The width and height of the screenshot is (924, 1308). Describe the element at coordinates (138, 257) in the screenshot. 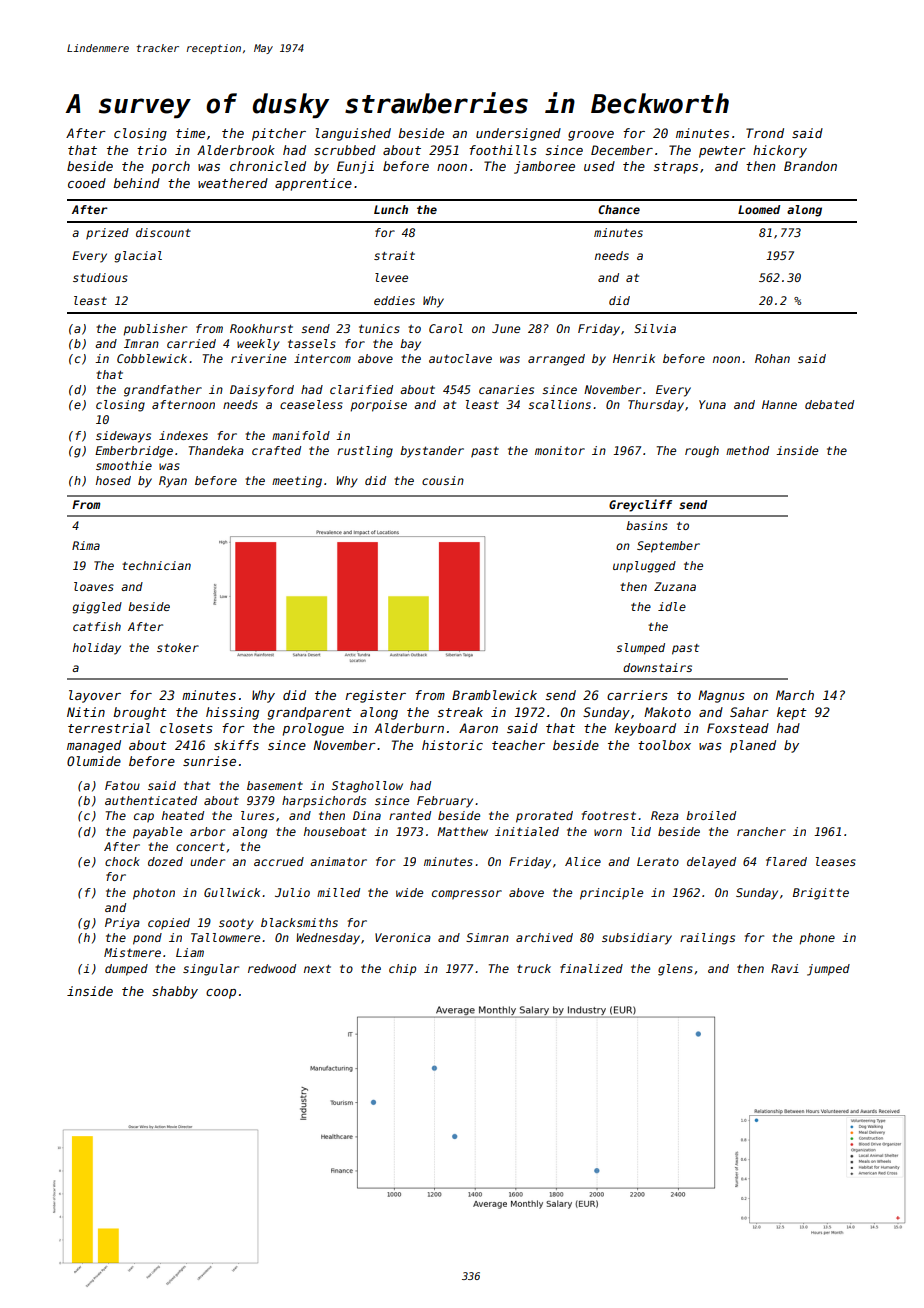

I see `glacial` at that location.
